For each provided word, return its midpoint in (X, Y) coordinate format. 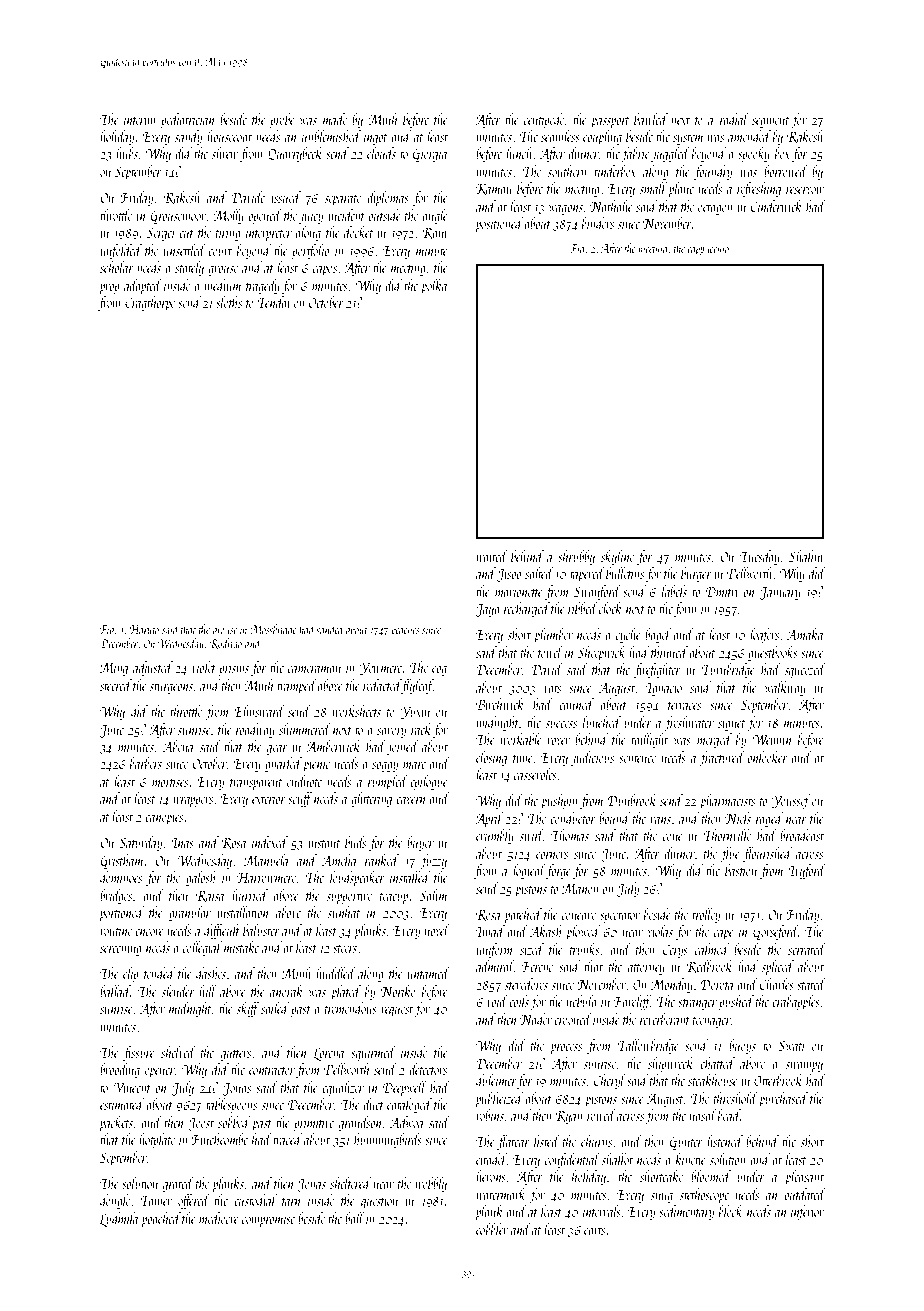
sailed (275, 1008)
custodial (255, 1200)
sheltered (350, 1183)
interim (140, 120)
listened (725, 1141)
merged (714, 740)
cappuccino (708, 250)
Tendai (273, 302)
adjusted (153, 668)
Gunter (686, 1143)
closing (491, 758)
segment (771, 122)
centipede (544, 120)
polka (434, 286)
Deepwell (405, 1088)
